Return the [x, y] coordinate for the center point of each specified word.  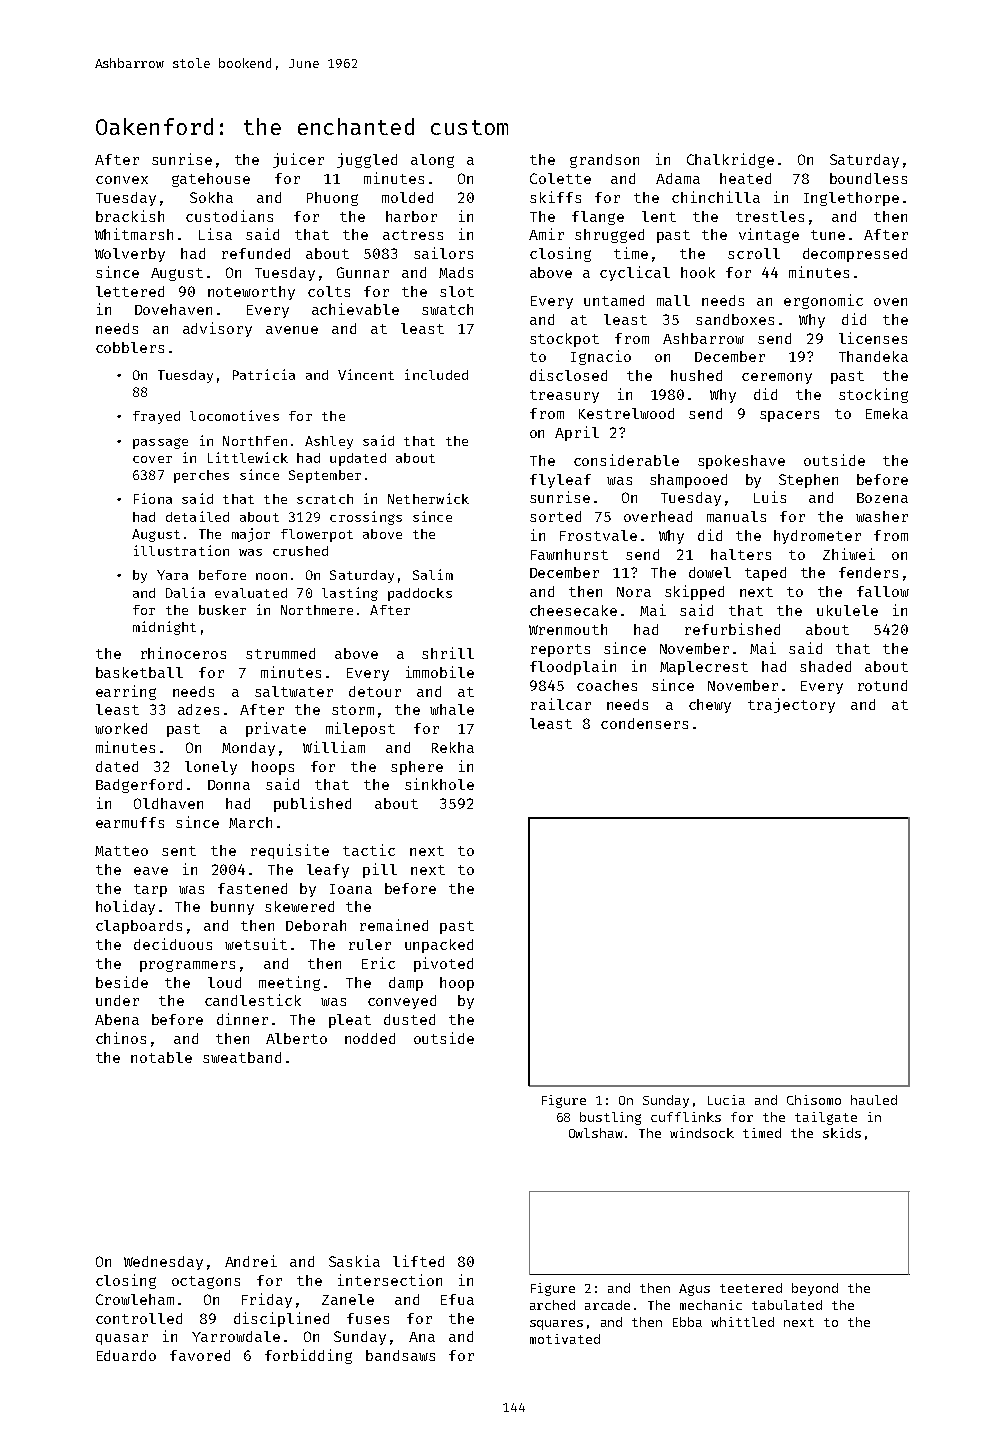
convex [122, 180]
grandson [604, 161]
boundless [868, 178]
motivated [565, 1339]
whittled [742, 1322]
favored [200, 1355]
